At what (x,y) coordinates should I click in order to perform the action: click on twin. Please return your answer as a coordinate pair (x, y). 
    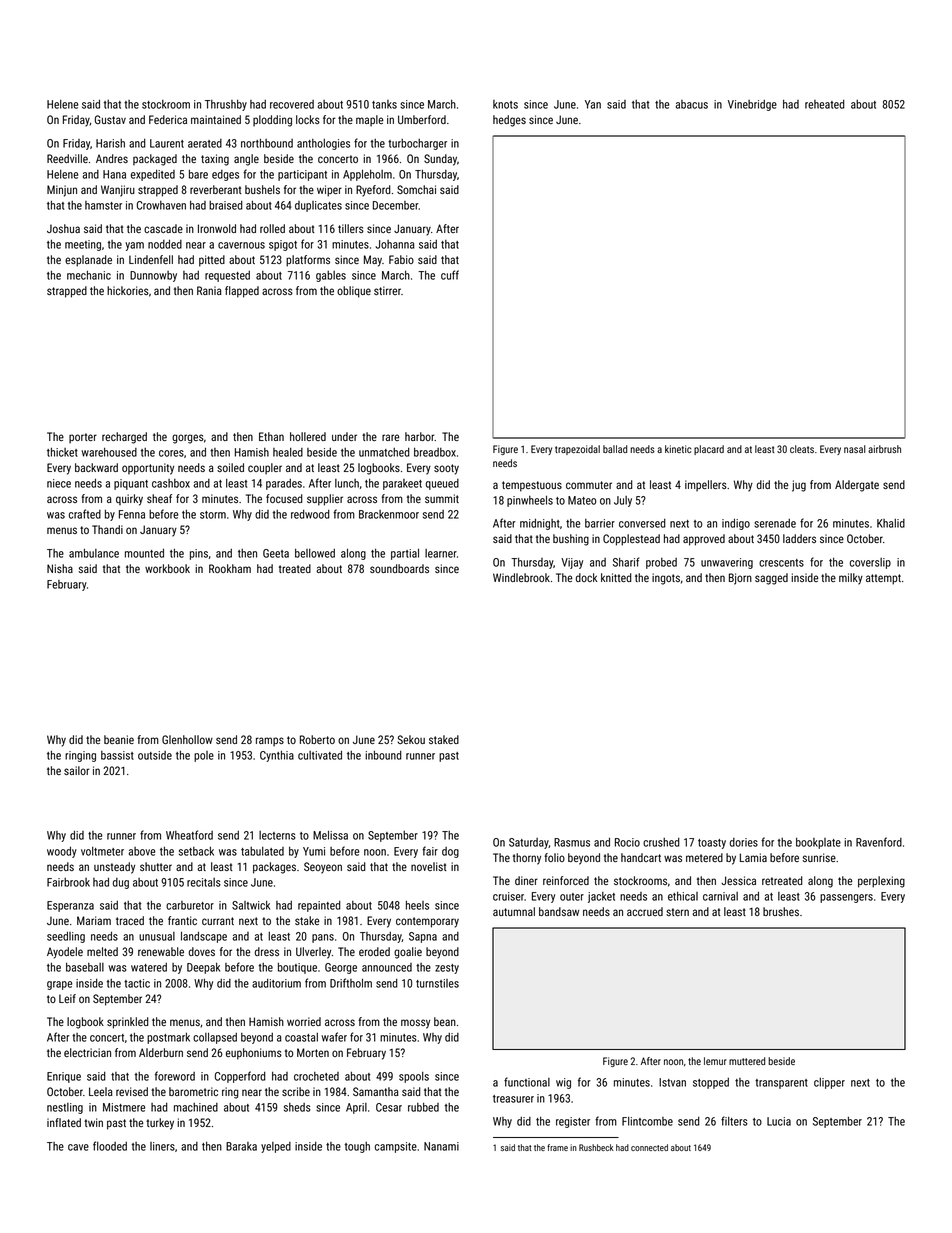
    Looking at the image, I should click on (93, 1122).
